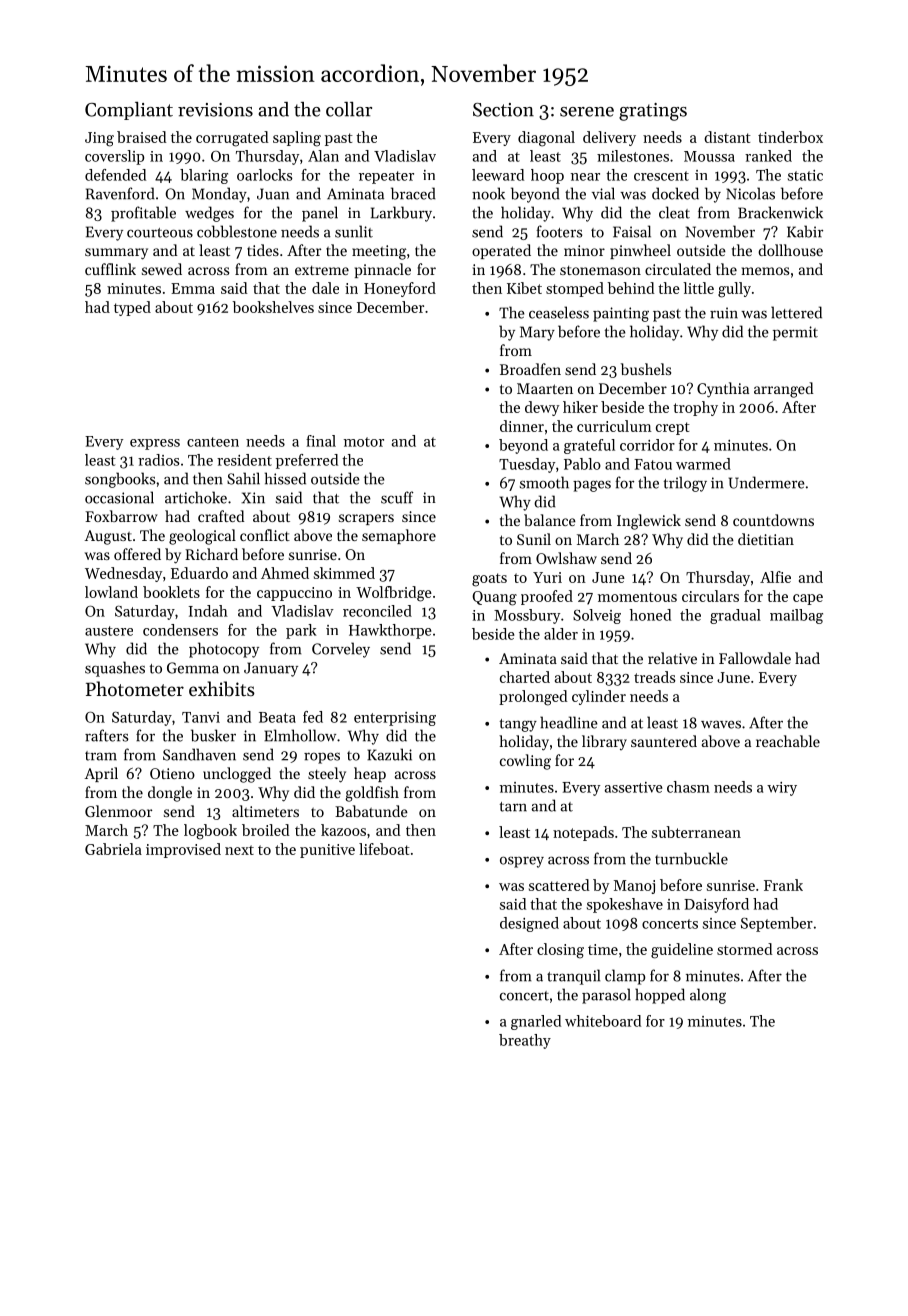 The image size is (908, 1316). Describe the element at coordinates (525, 1041) in the document. I see `breathy` at that location.
